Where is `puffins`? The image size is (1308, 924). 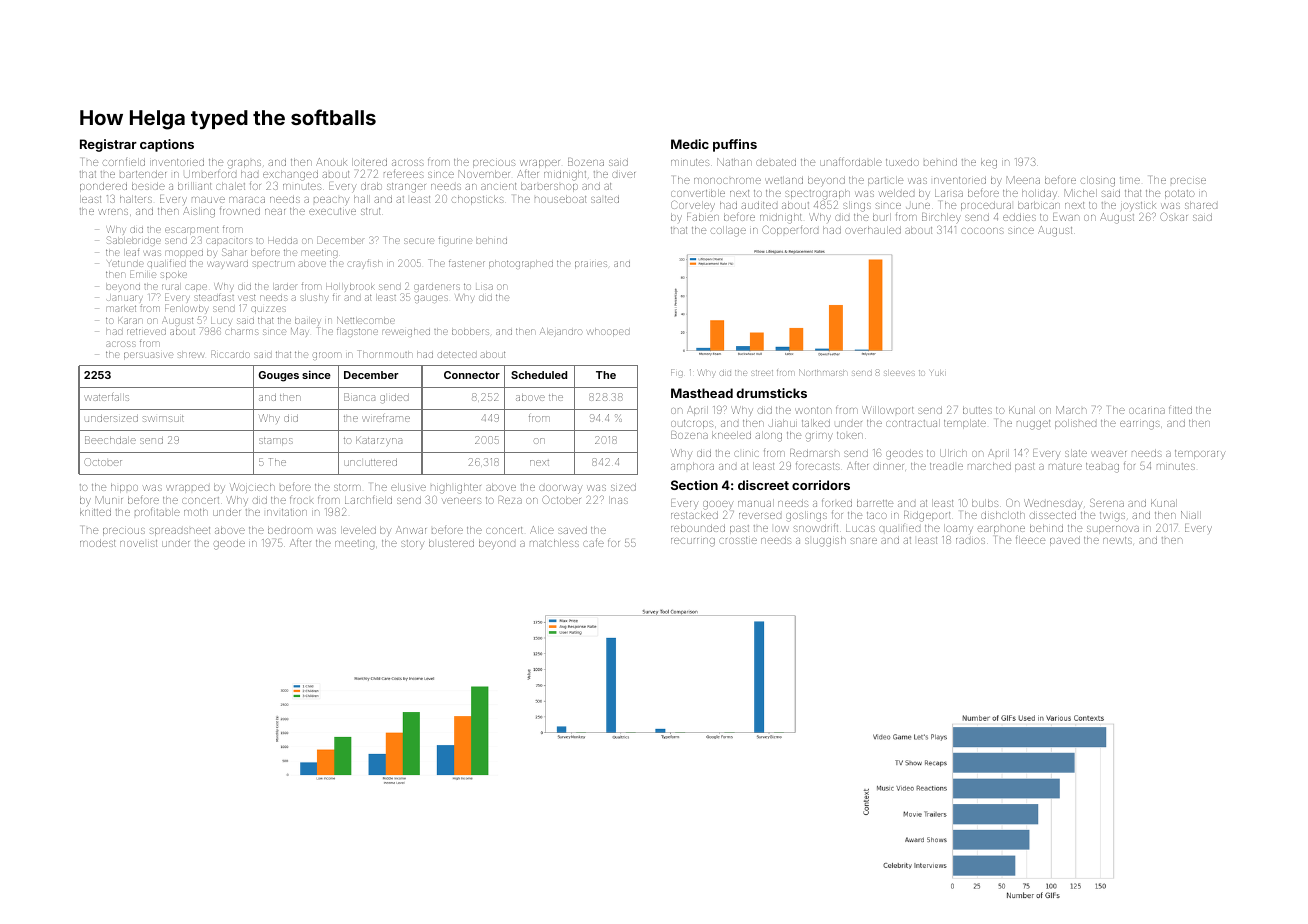 puffins is located at coordinates (735, 145).
